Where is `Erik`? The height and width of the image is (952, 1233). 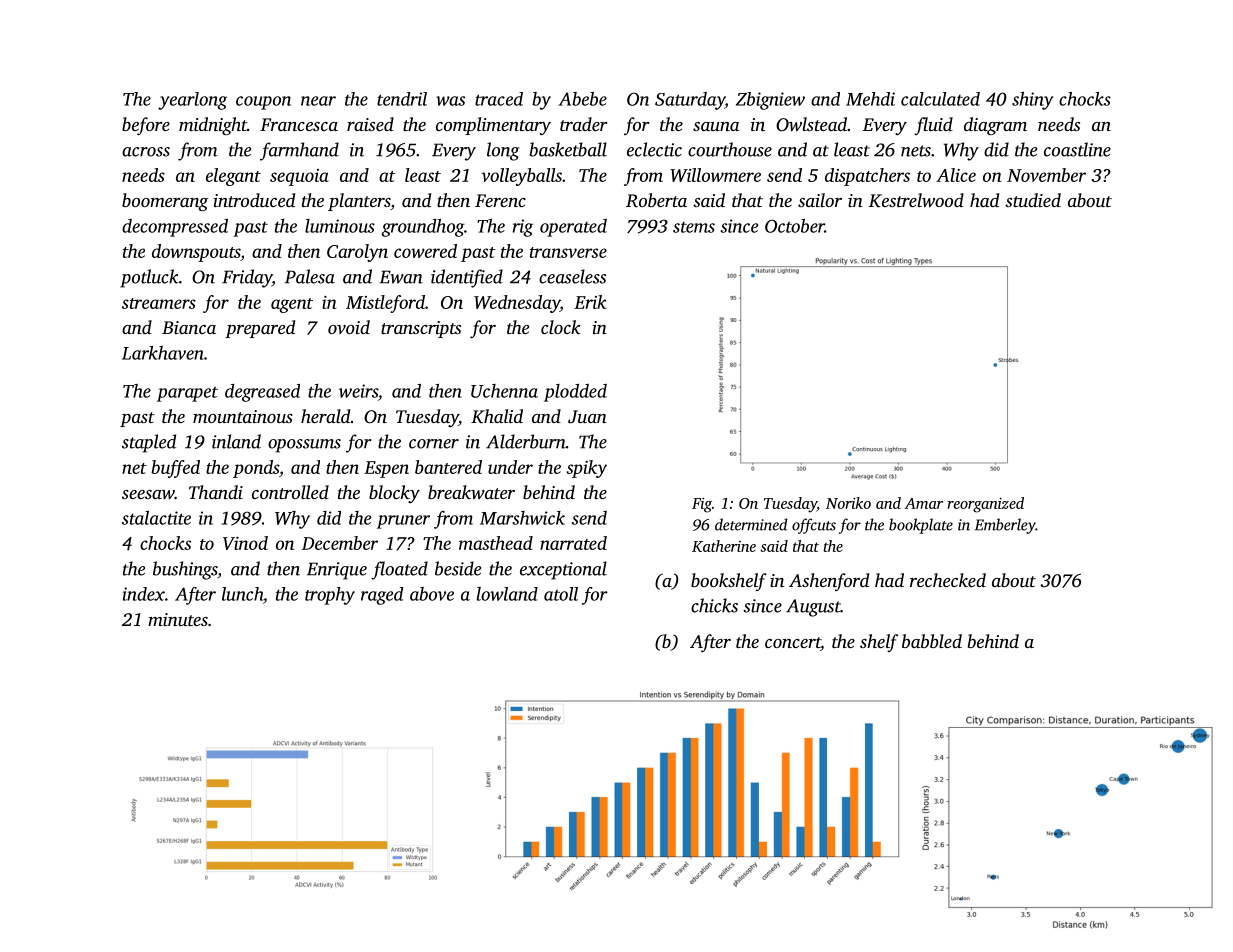
Erik is located at coordinates (590, 302).
